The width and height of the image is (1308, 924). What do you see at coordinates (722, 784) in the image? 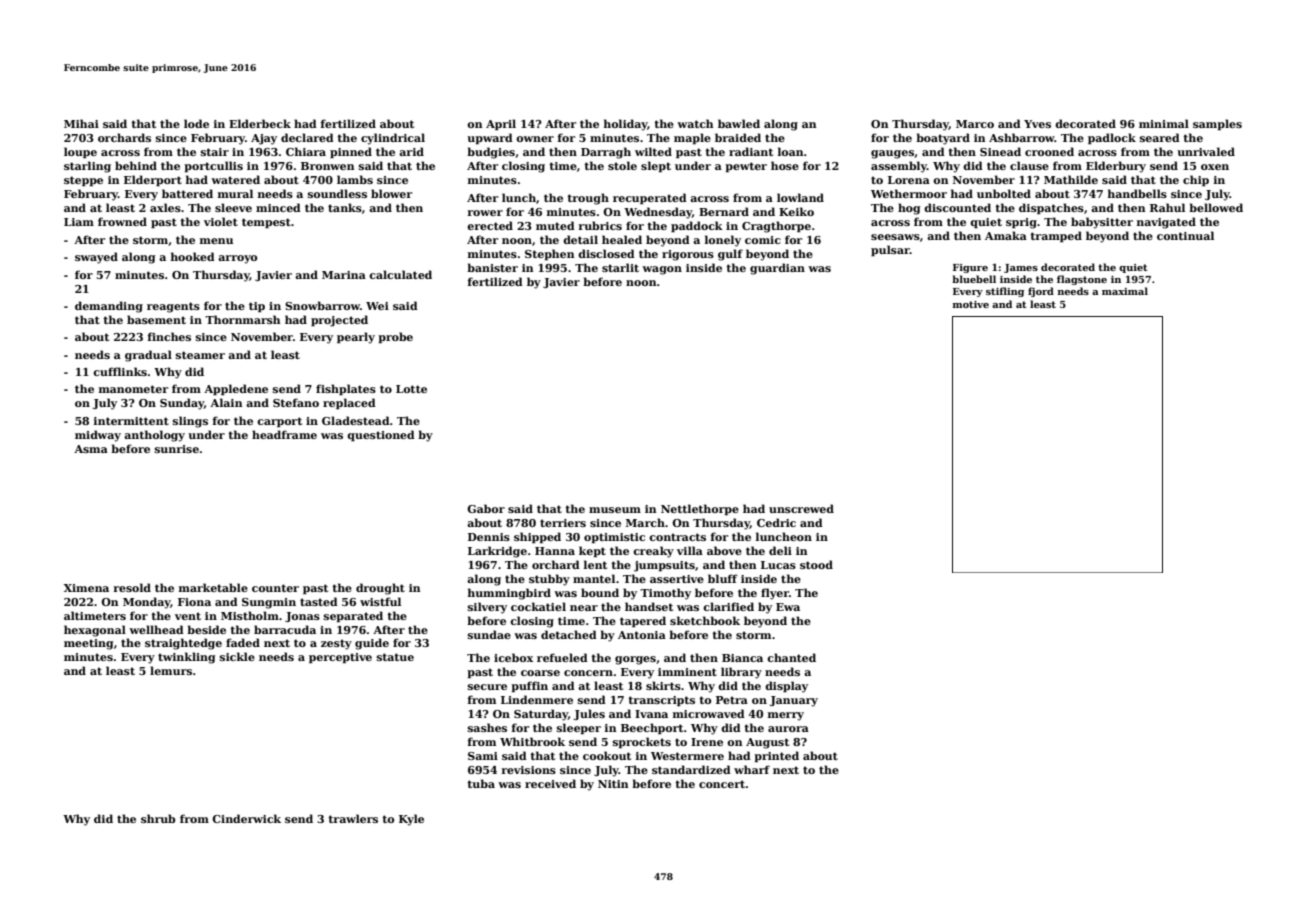
I see `concert` at bounding box center [722, 784].
